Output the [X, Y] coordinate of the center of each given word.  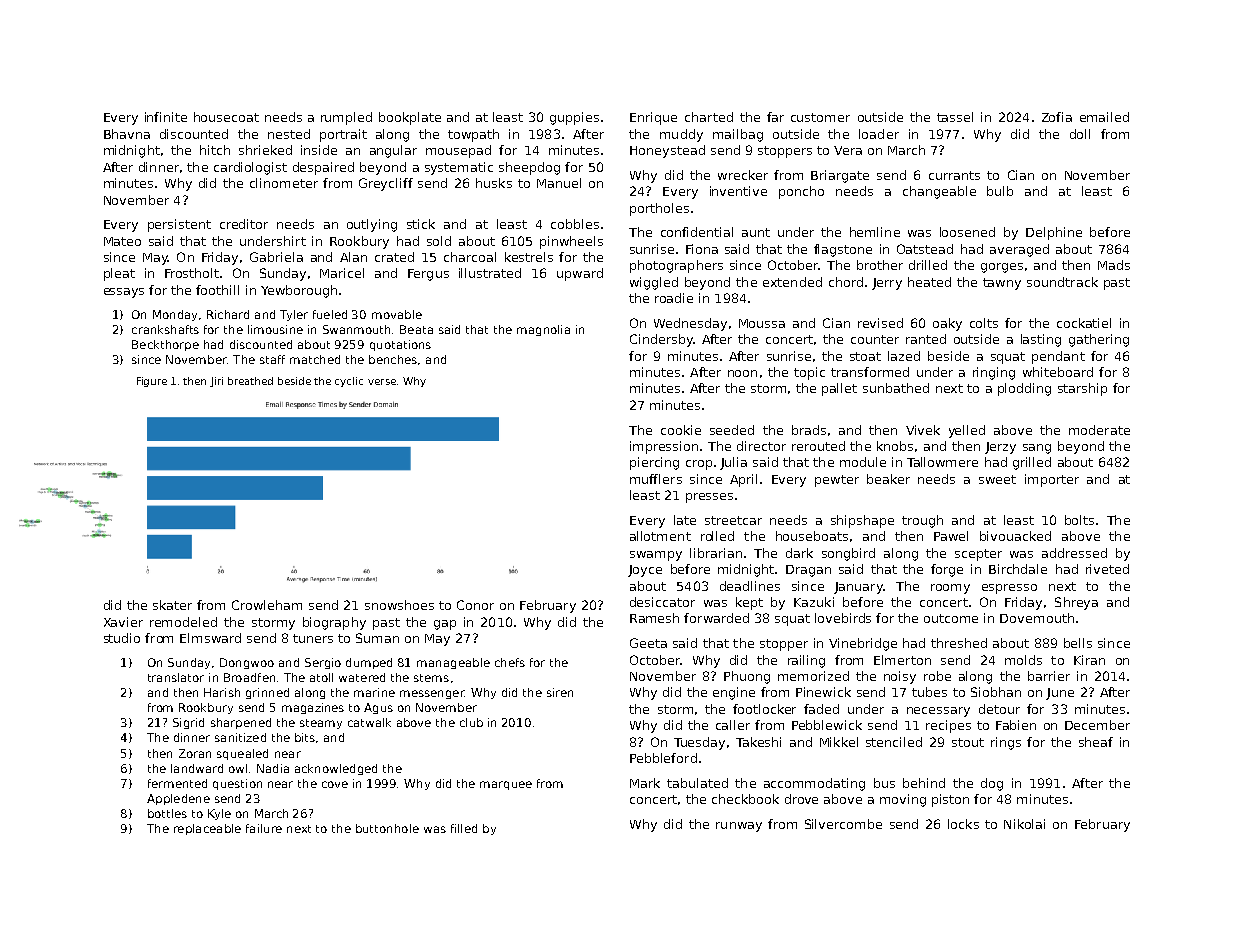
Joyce [645, 571]
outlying [372, 225]
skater [172, 605]
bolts [1079, 520]
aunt [756, 232]
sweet [997, 479]
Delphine [1054, 233]
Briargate [840, 176]
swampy [656, 556]
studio [122, 638]
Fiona [702, 249]
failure [264, 828]
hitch [215, 150]
